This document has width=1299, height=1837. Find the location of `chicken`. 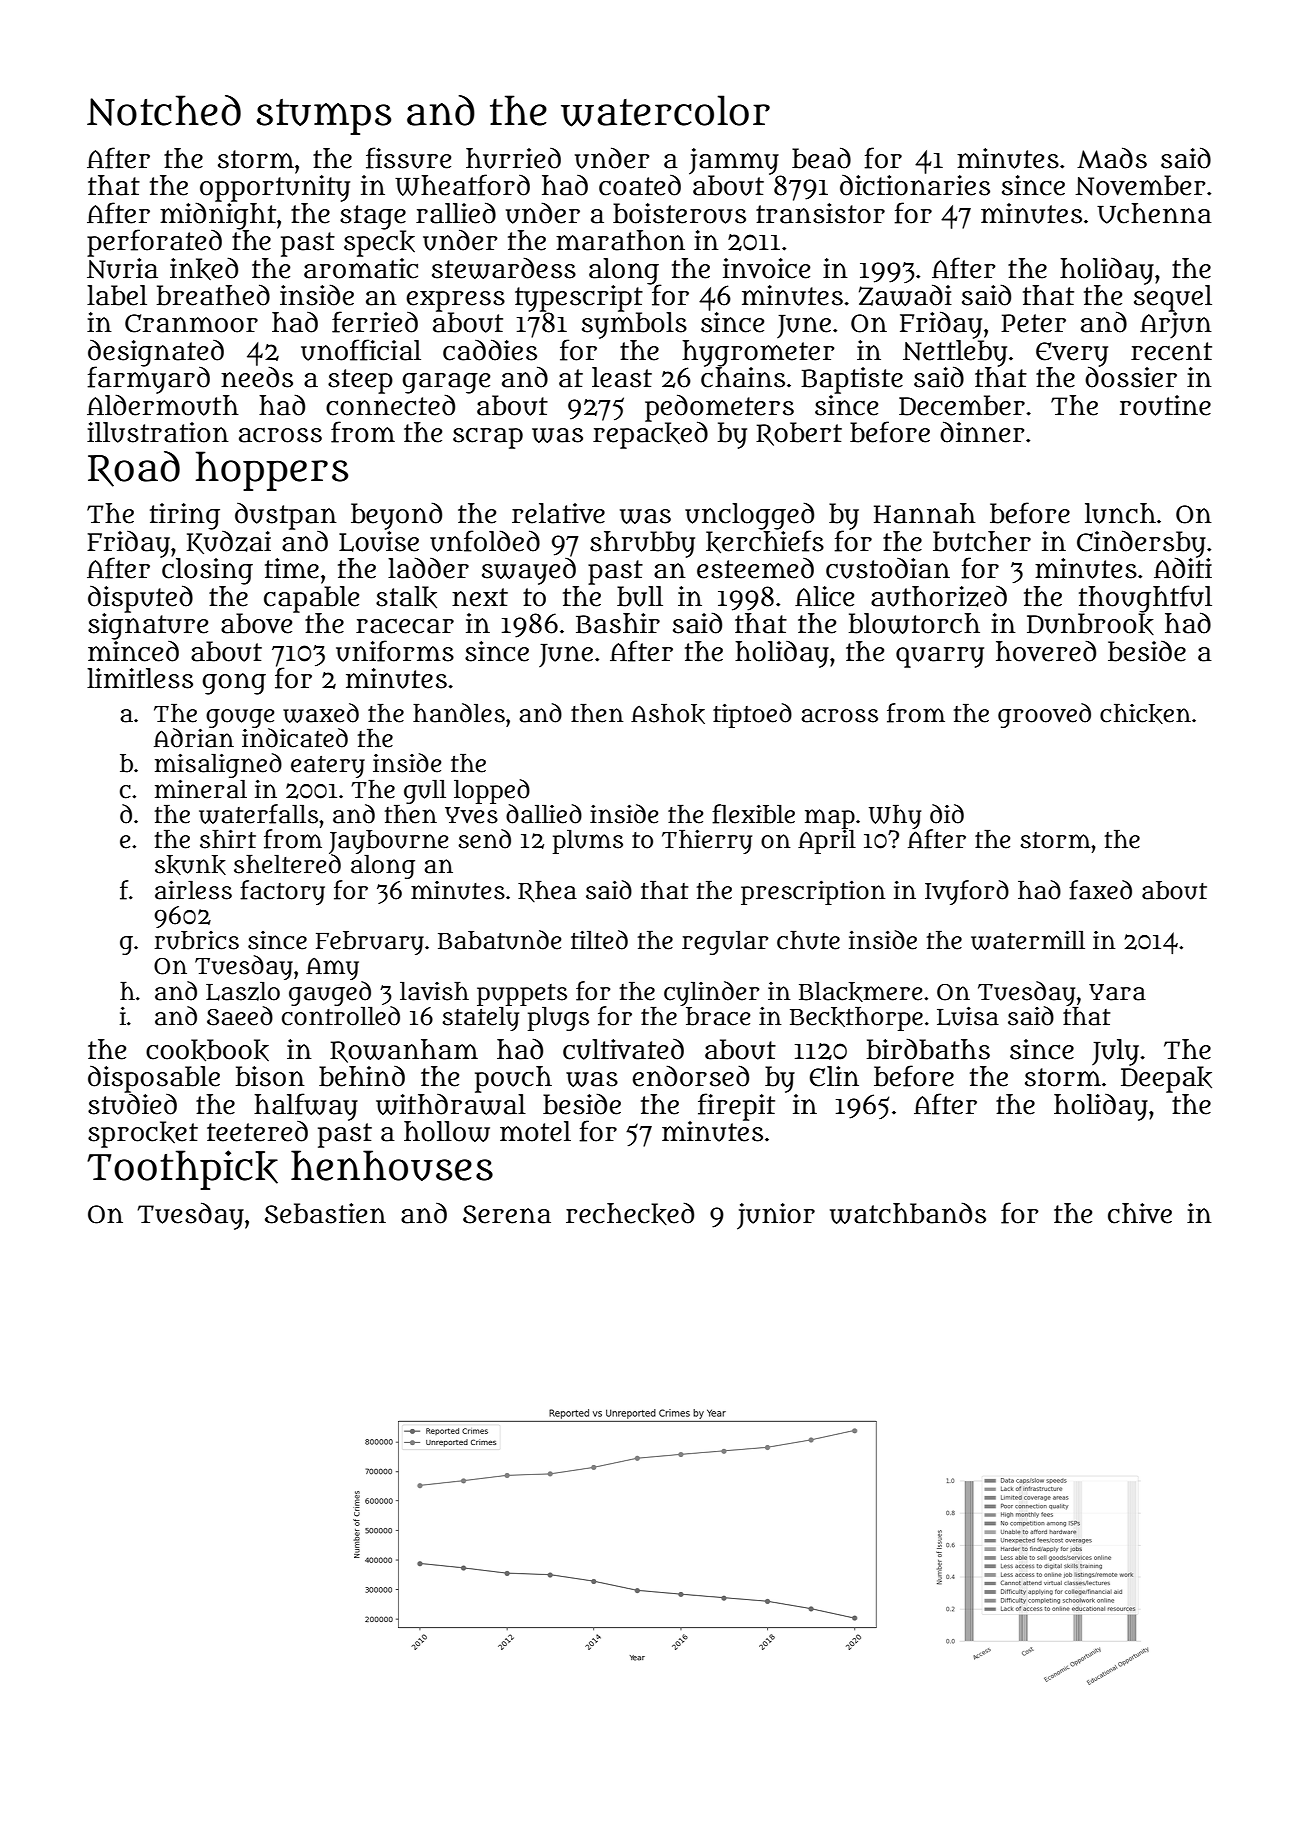

chicken is located at coordinates (1145, 714).
